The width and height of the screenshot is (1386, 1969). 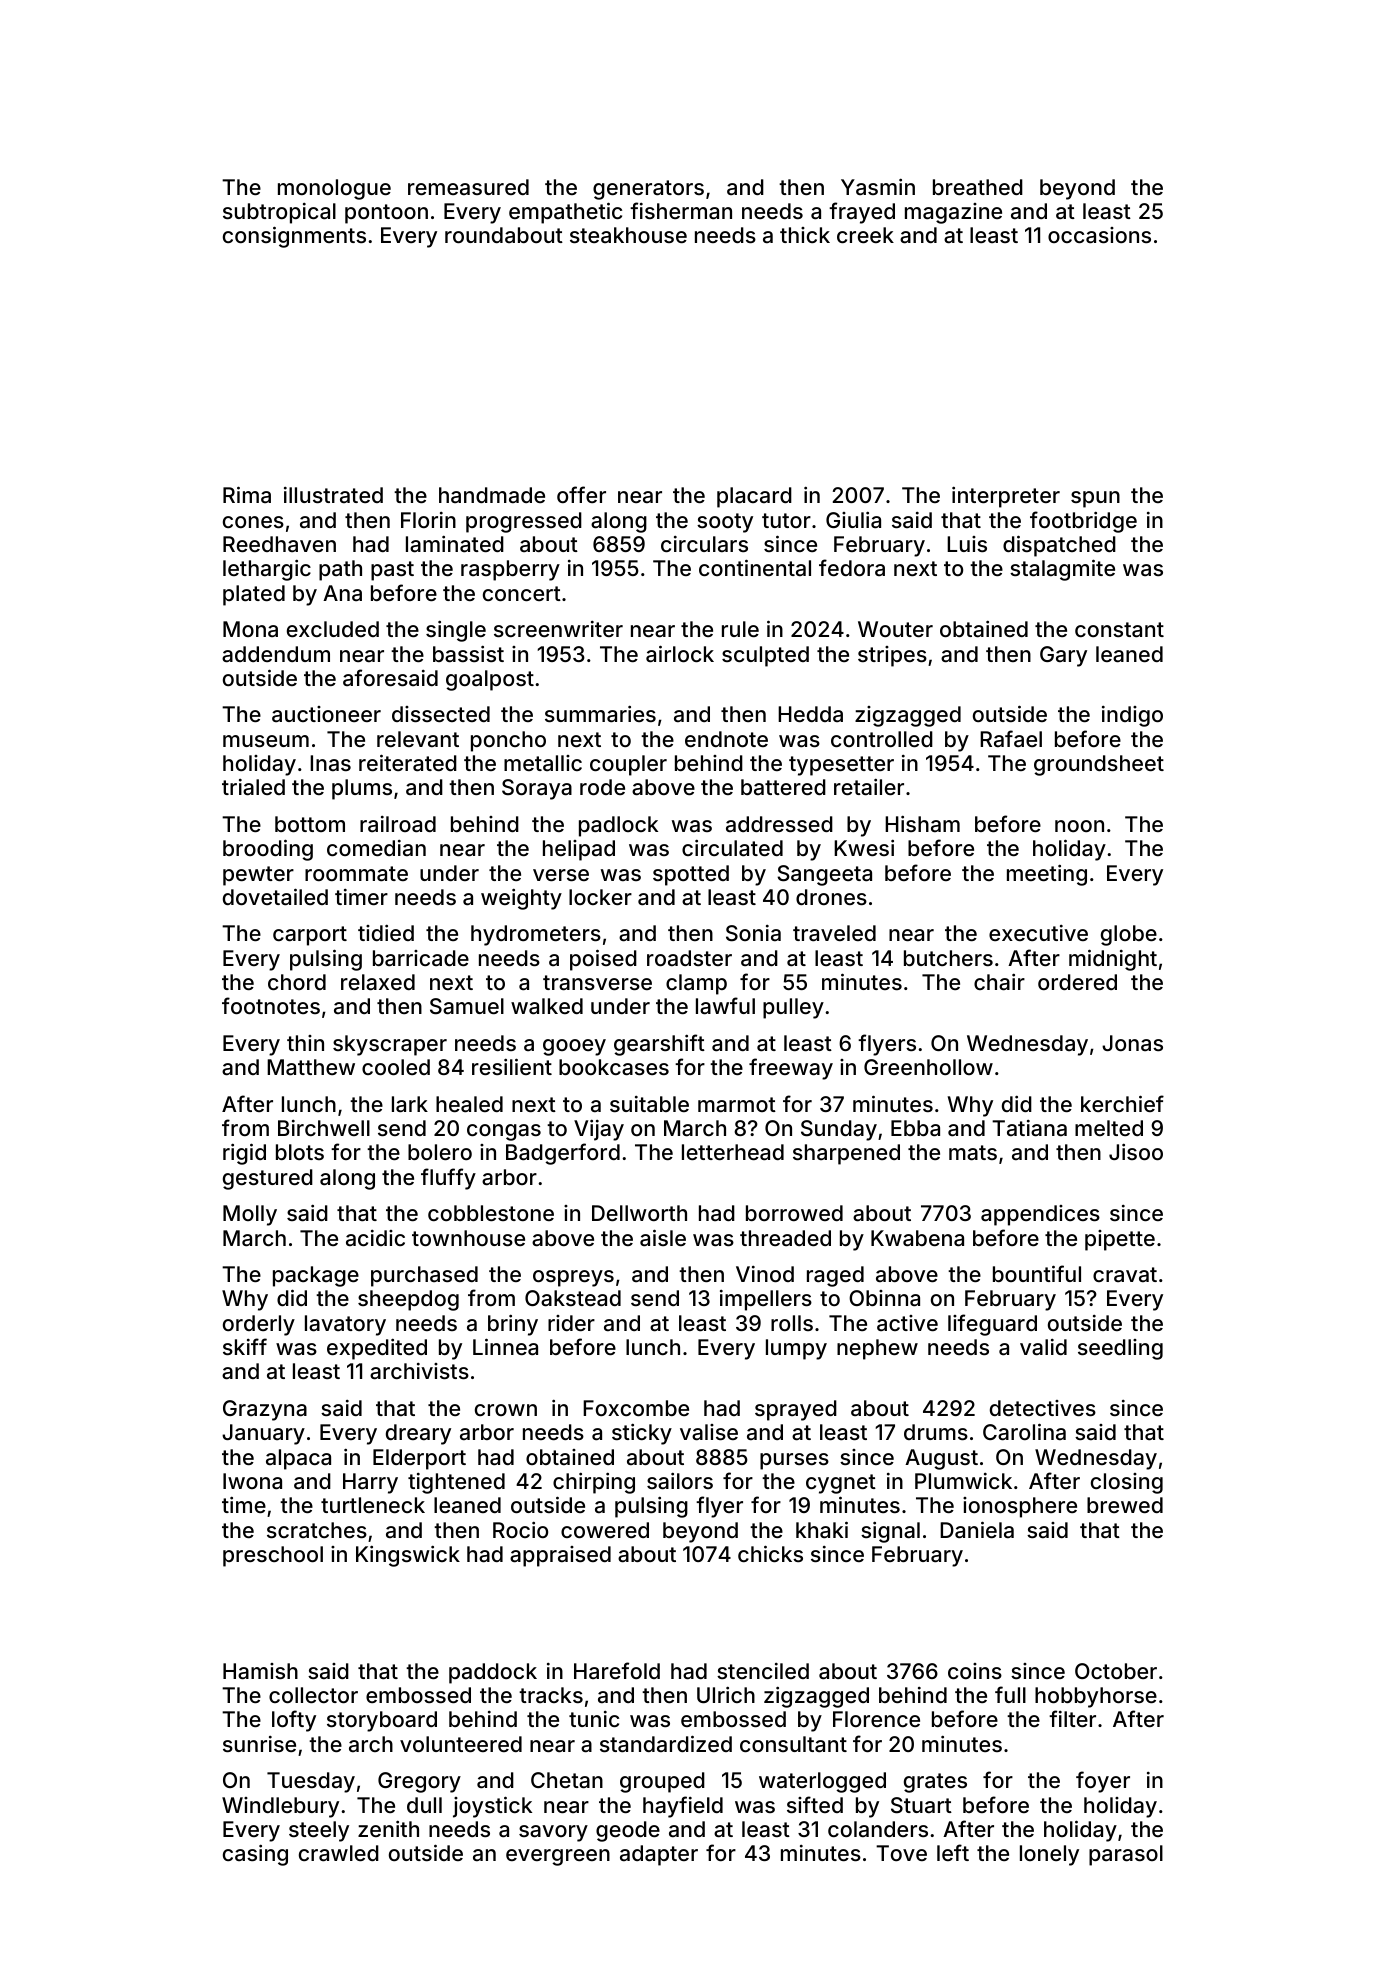 I want to click on gooey, so click(x=574, y=1047).
